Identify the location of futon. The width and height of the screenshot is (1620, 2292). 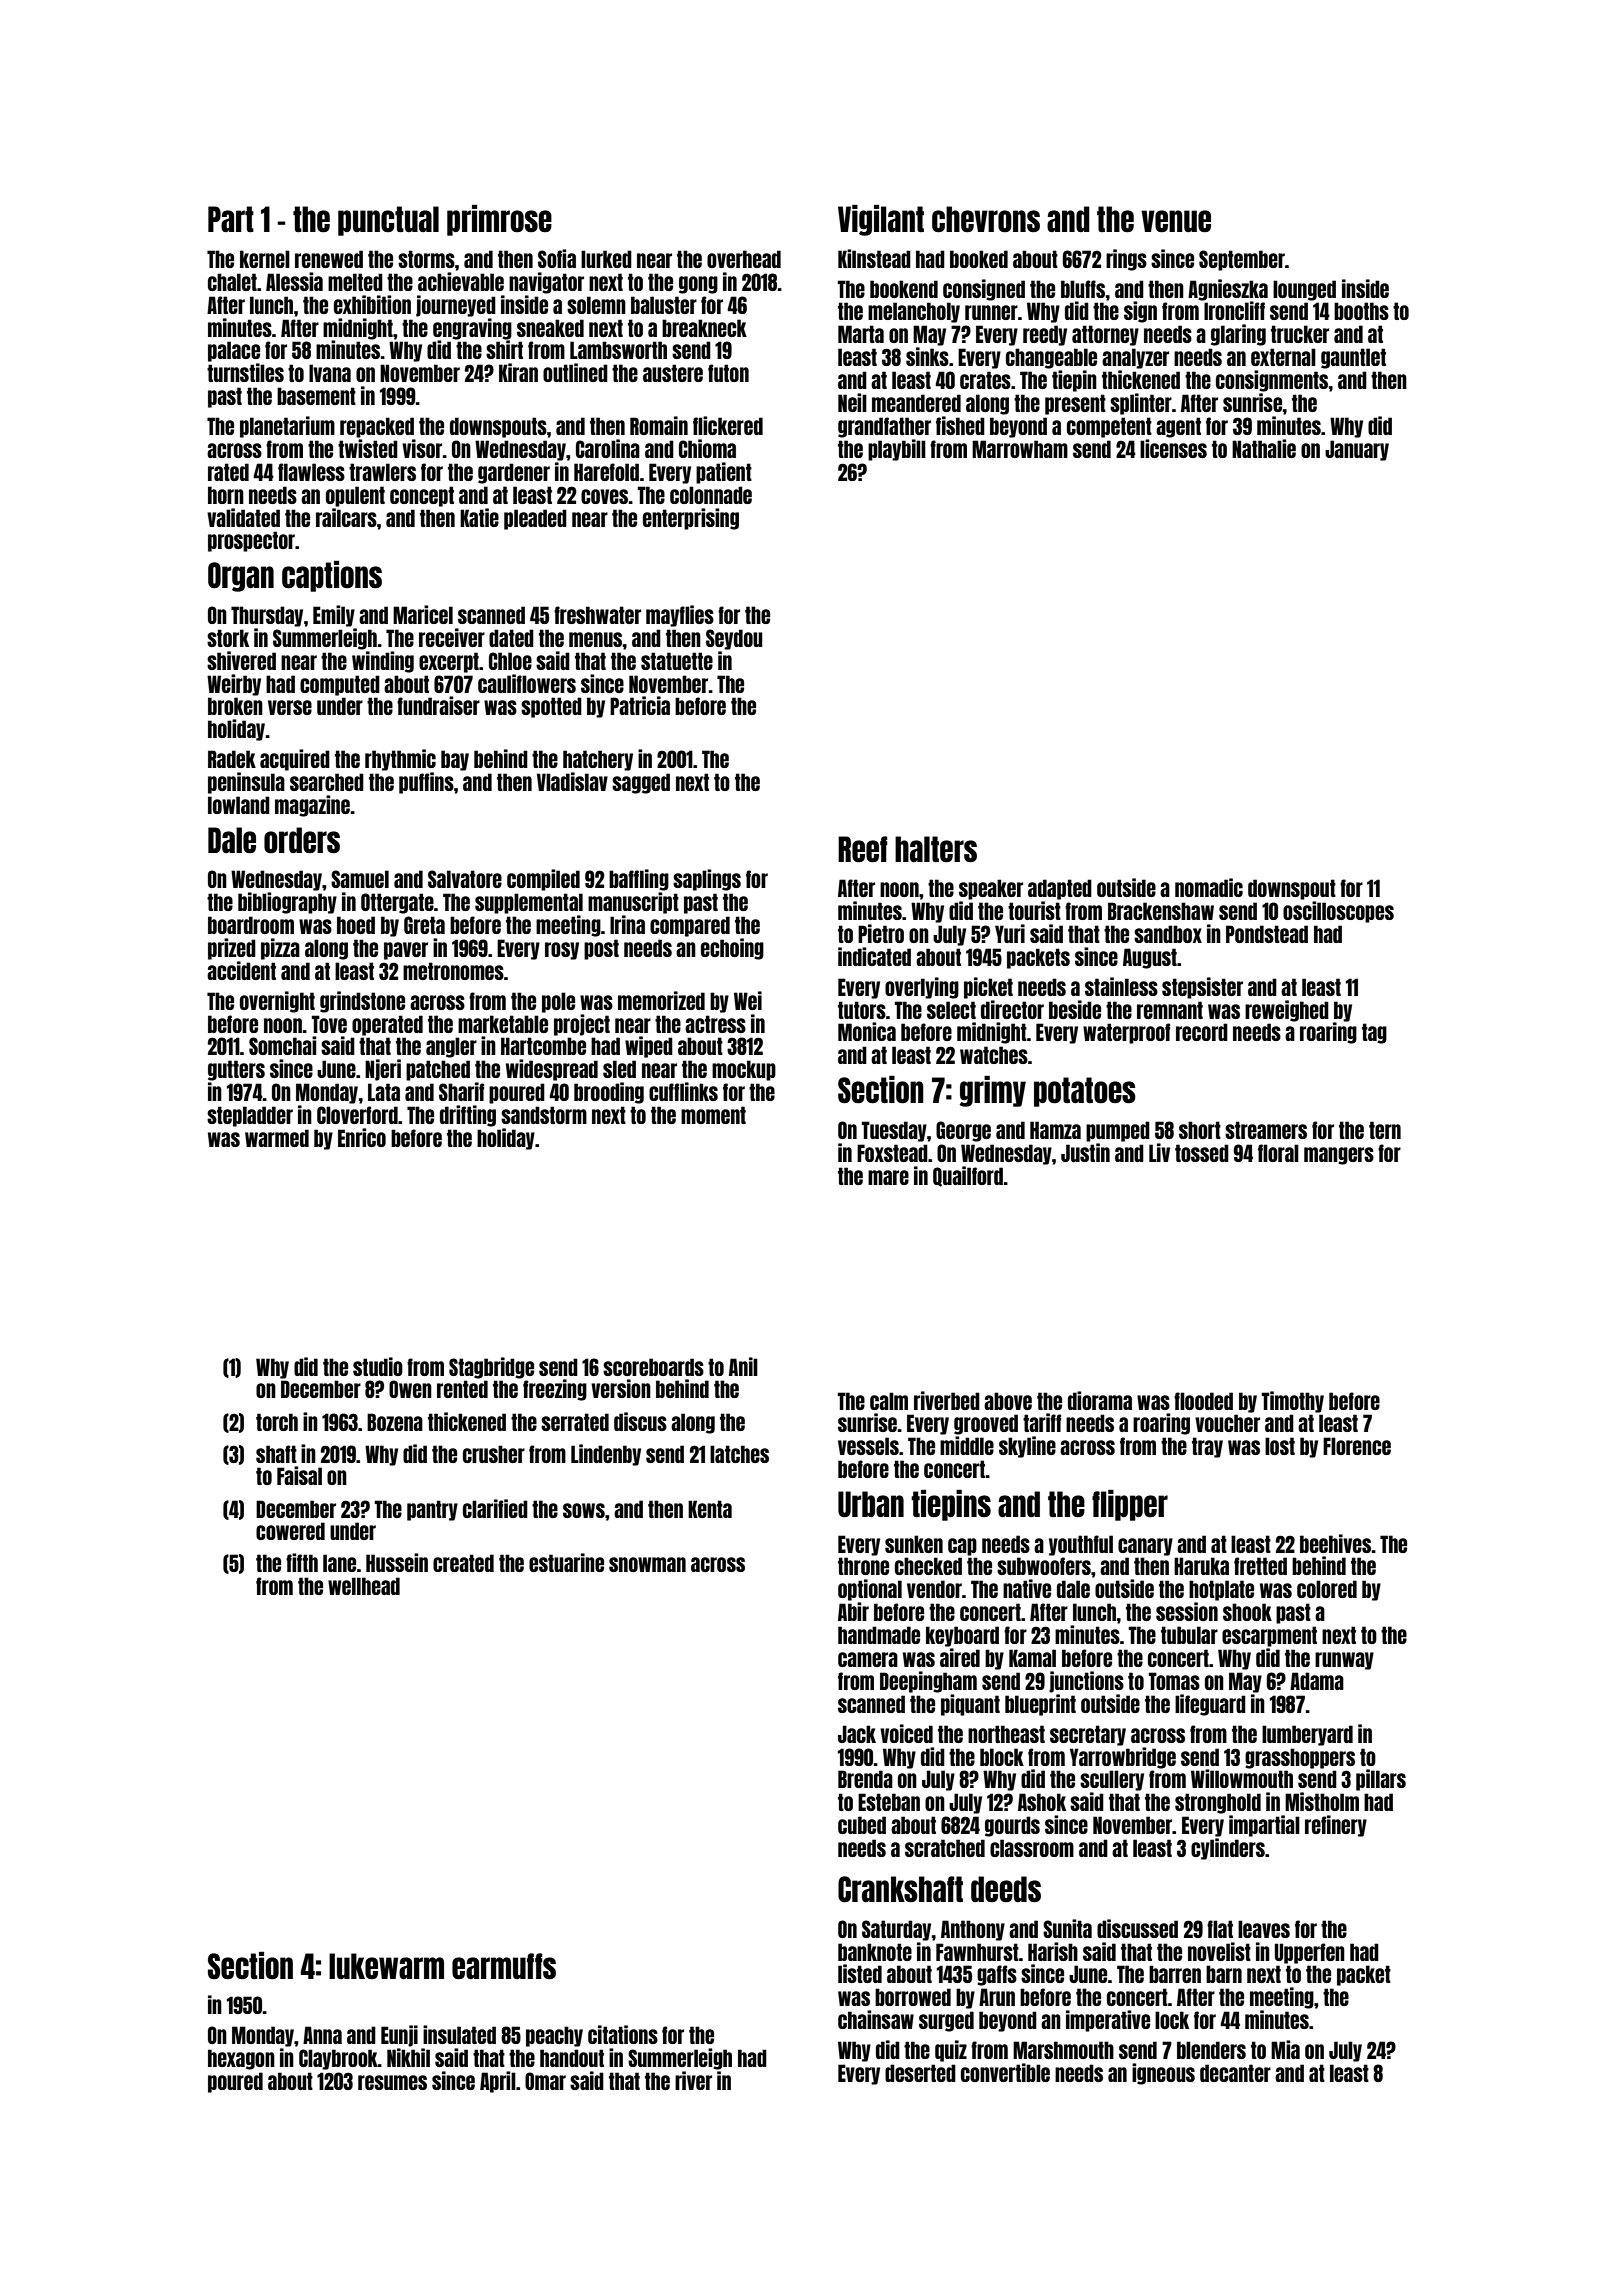
(728, 373).
